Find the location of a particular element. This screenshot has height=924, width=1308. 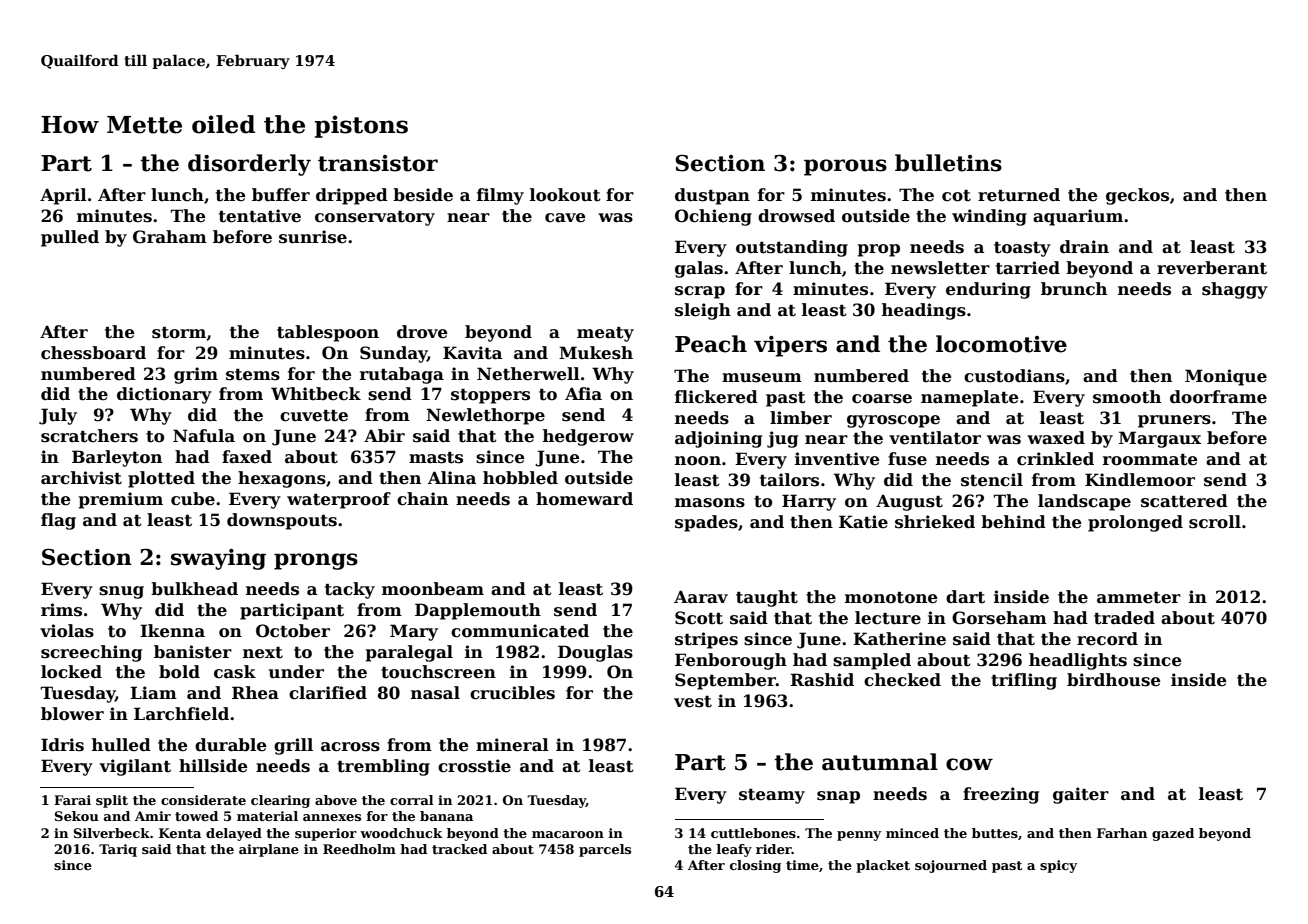

bulletins is located at coordinates (948, 163).
